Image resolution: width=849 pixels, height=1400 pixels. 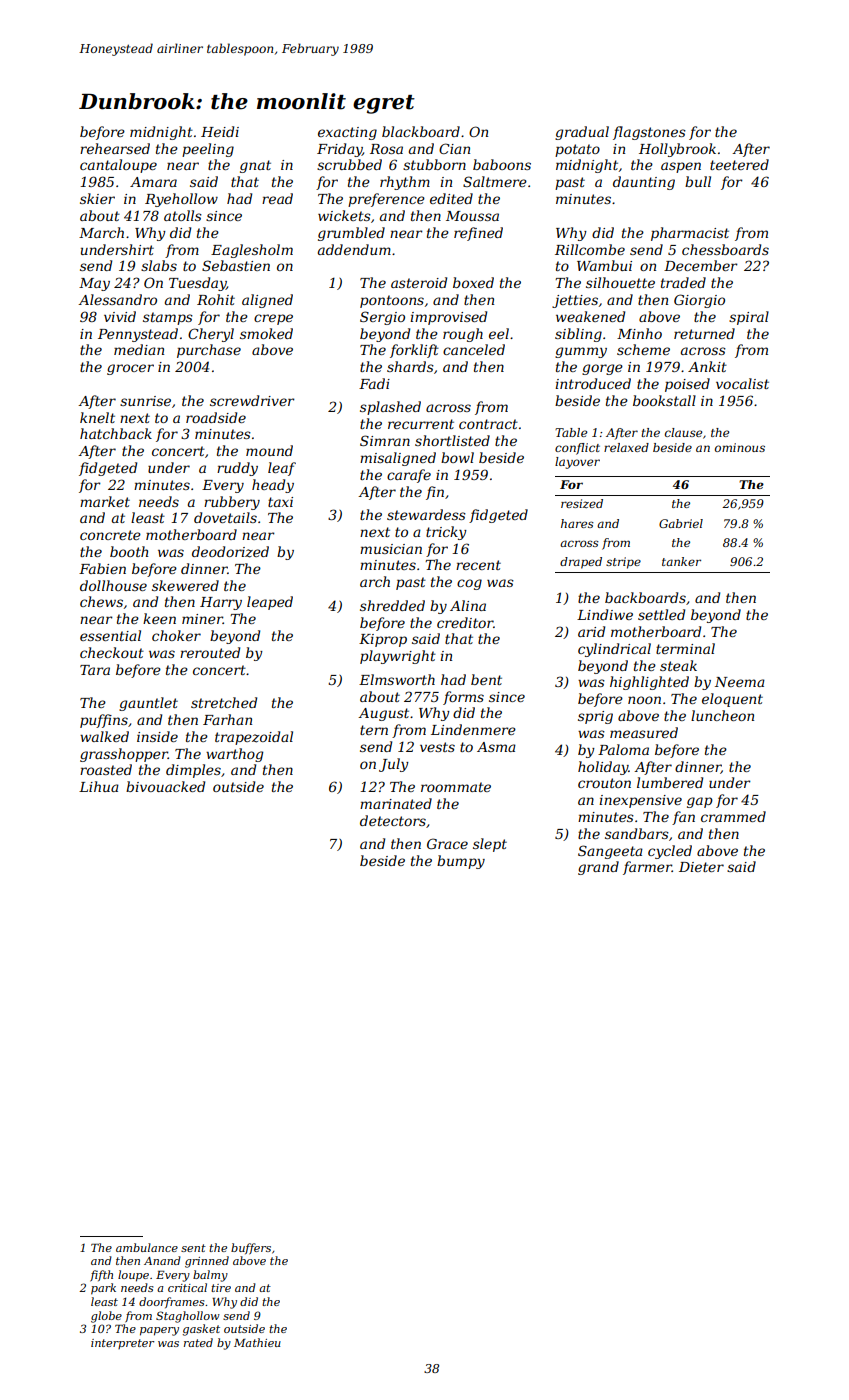 What do you see at coordinates (581, 352) in the document?
I see `gummy` at bounding box center [581, 352].
